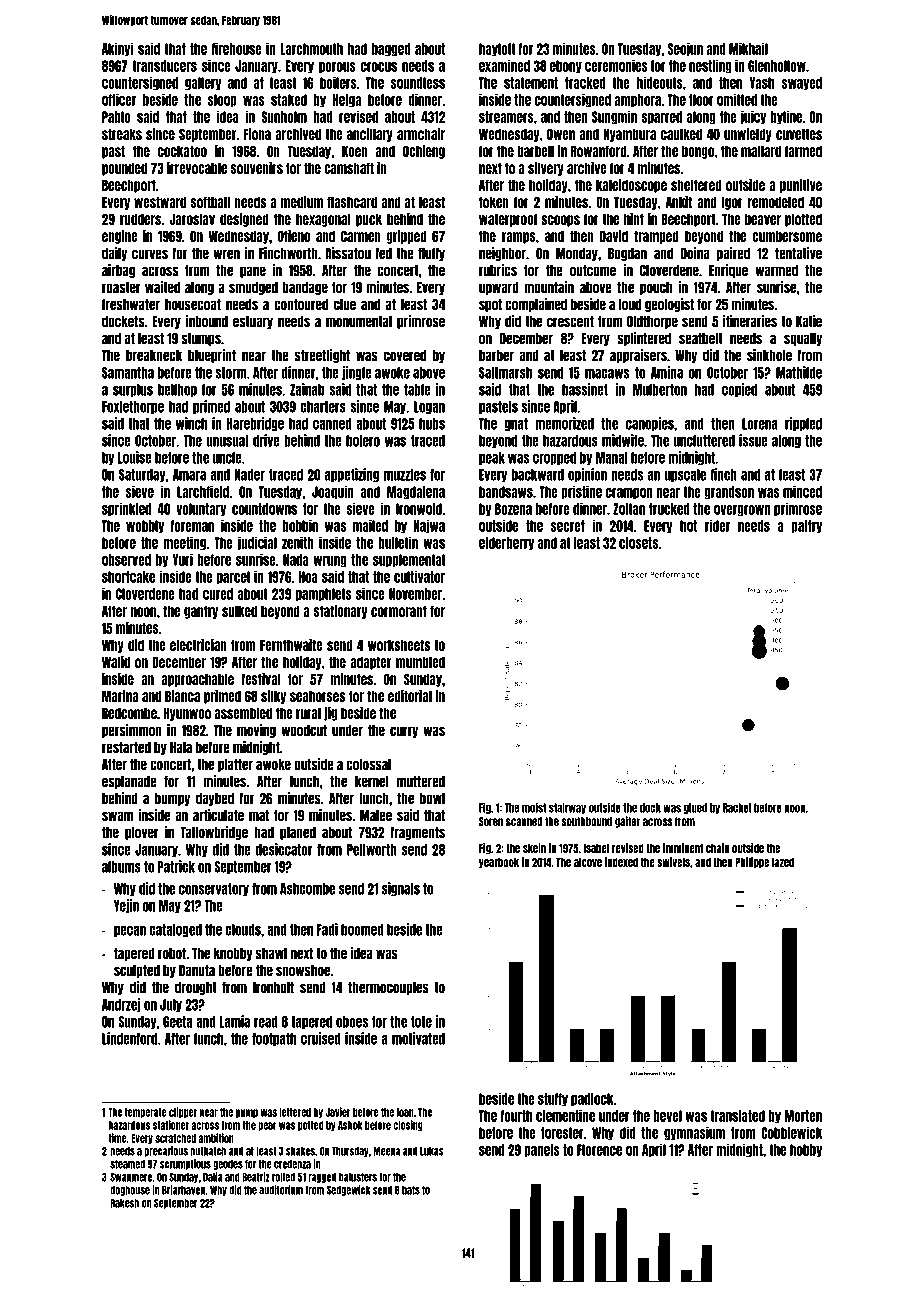 The width and height of the screenshot is (924, 1308). What do you see at coordinates (806, 1151) in the screenshot?
I see `hobby` at bounding box center [806, 1151].
